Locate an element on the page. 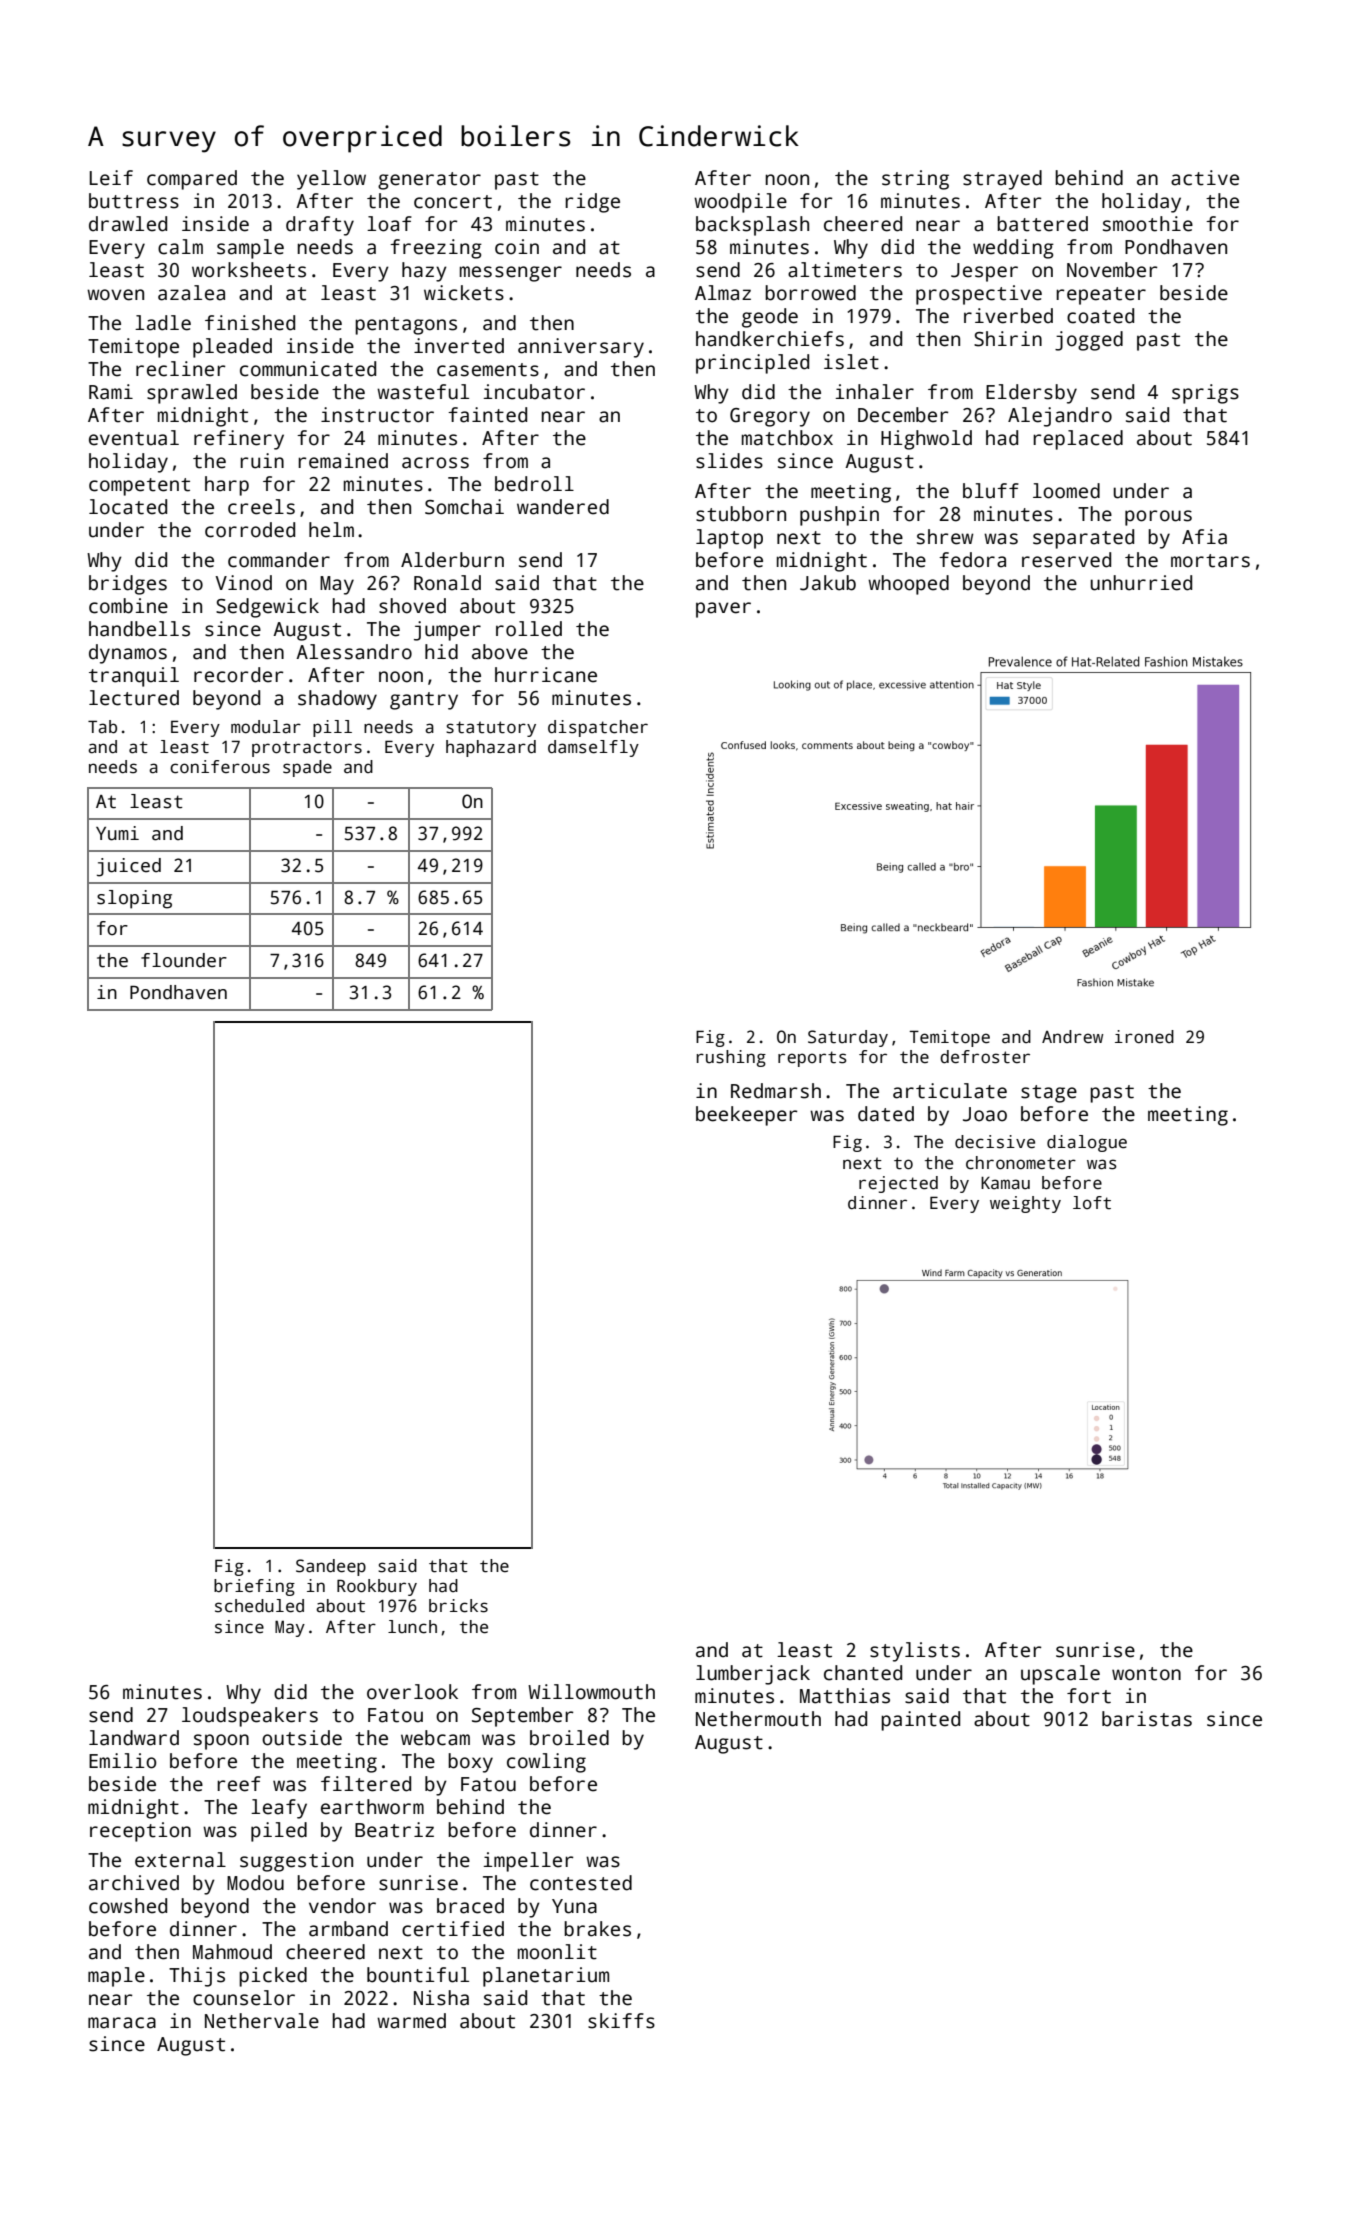  Matthias is located at coordinates (845, 1696).
